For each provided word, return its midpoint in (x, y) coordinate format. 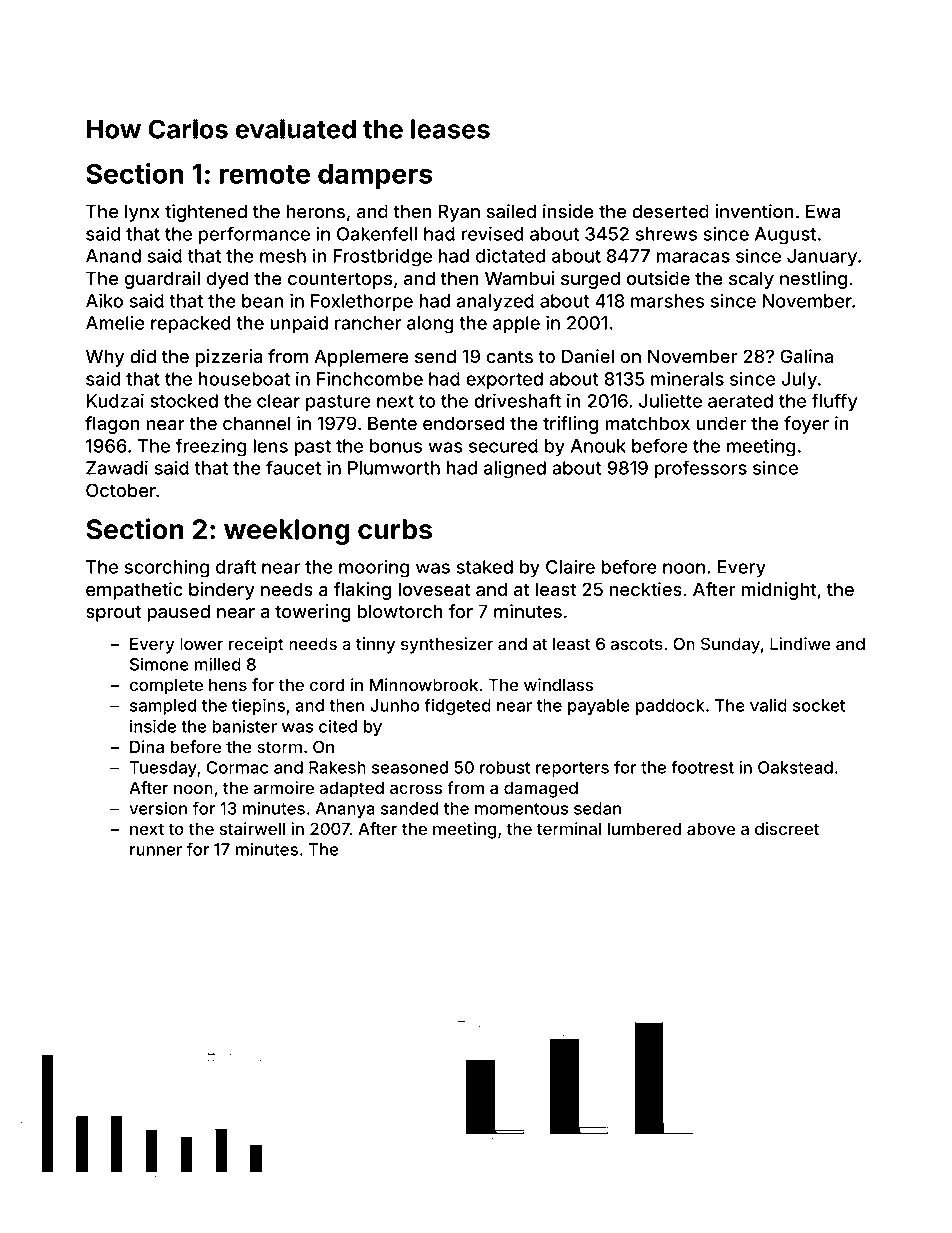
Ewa (823, 211)
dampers (375, 176)
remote (265, 174)
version (158, 808)
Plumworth (394, 468)
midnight (779, 591)
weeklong (287, 532)
